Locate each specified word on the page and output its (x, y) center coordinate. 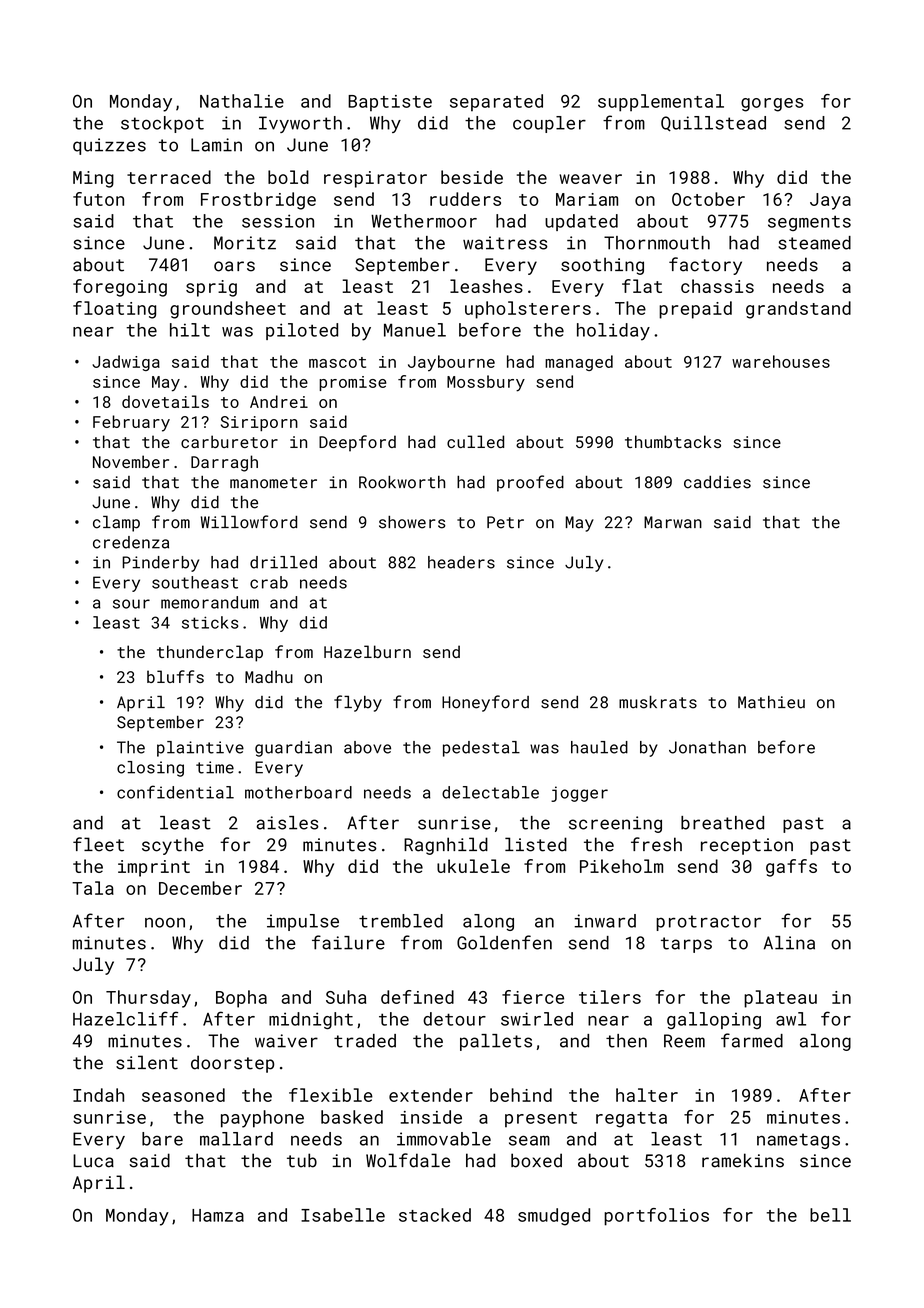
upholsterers (528, 310)
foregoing (120, 288)
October (708, 199)
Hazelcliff (125, 1018)
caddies (717, 482)
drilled (283, 562)
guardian (293, 749)
